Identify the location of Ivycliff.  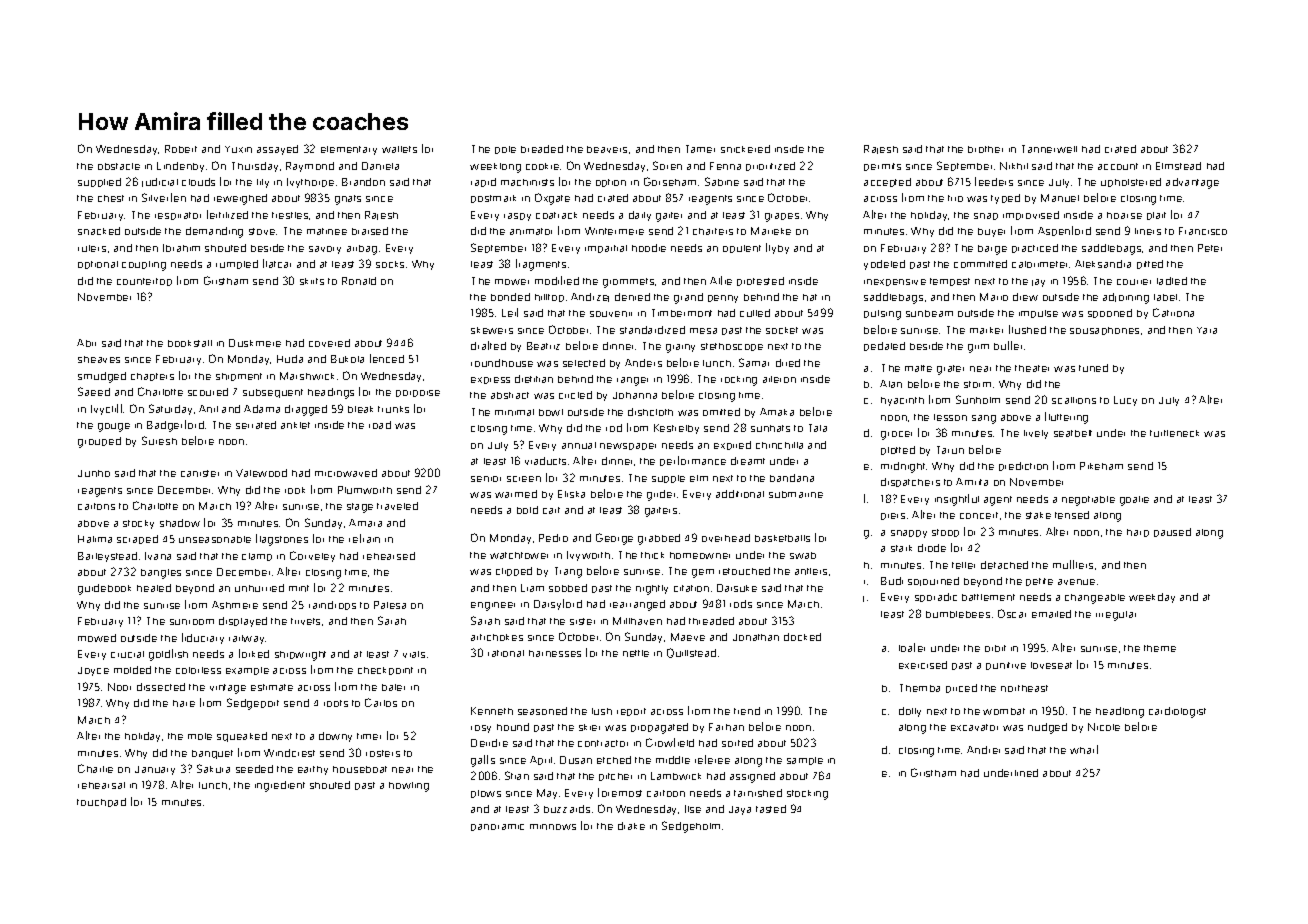
(107, 409).
